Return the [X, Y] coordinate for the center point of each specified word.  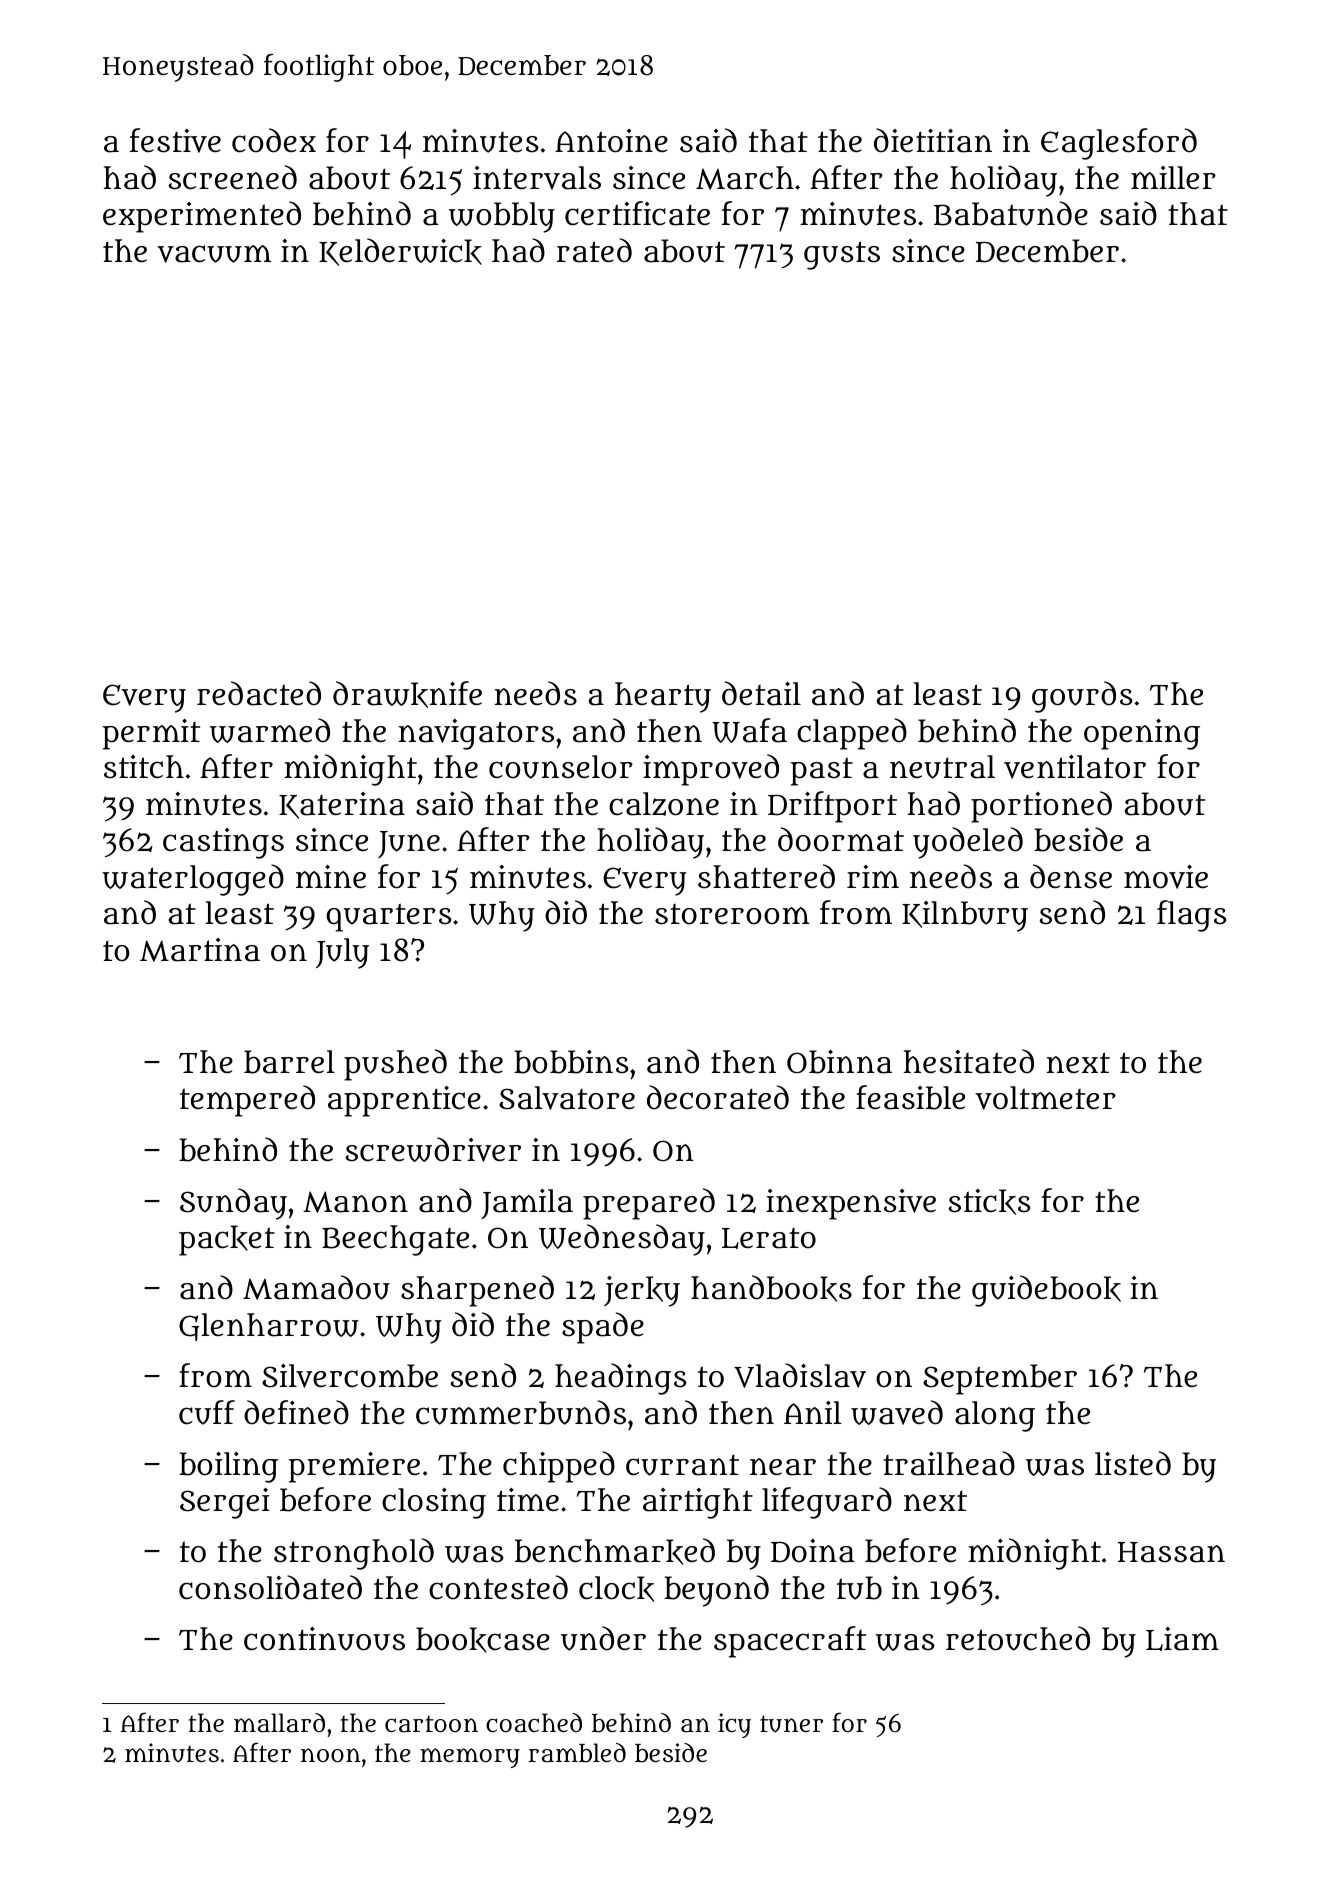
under [603, 1638]
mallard [279, 1723]
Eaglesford [1119, 144]
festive [175, 140]
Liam [1182, 1639]
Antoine [611, 141]
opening [1142, 734]
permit [151, 734]
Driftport [832, 807]
